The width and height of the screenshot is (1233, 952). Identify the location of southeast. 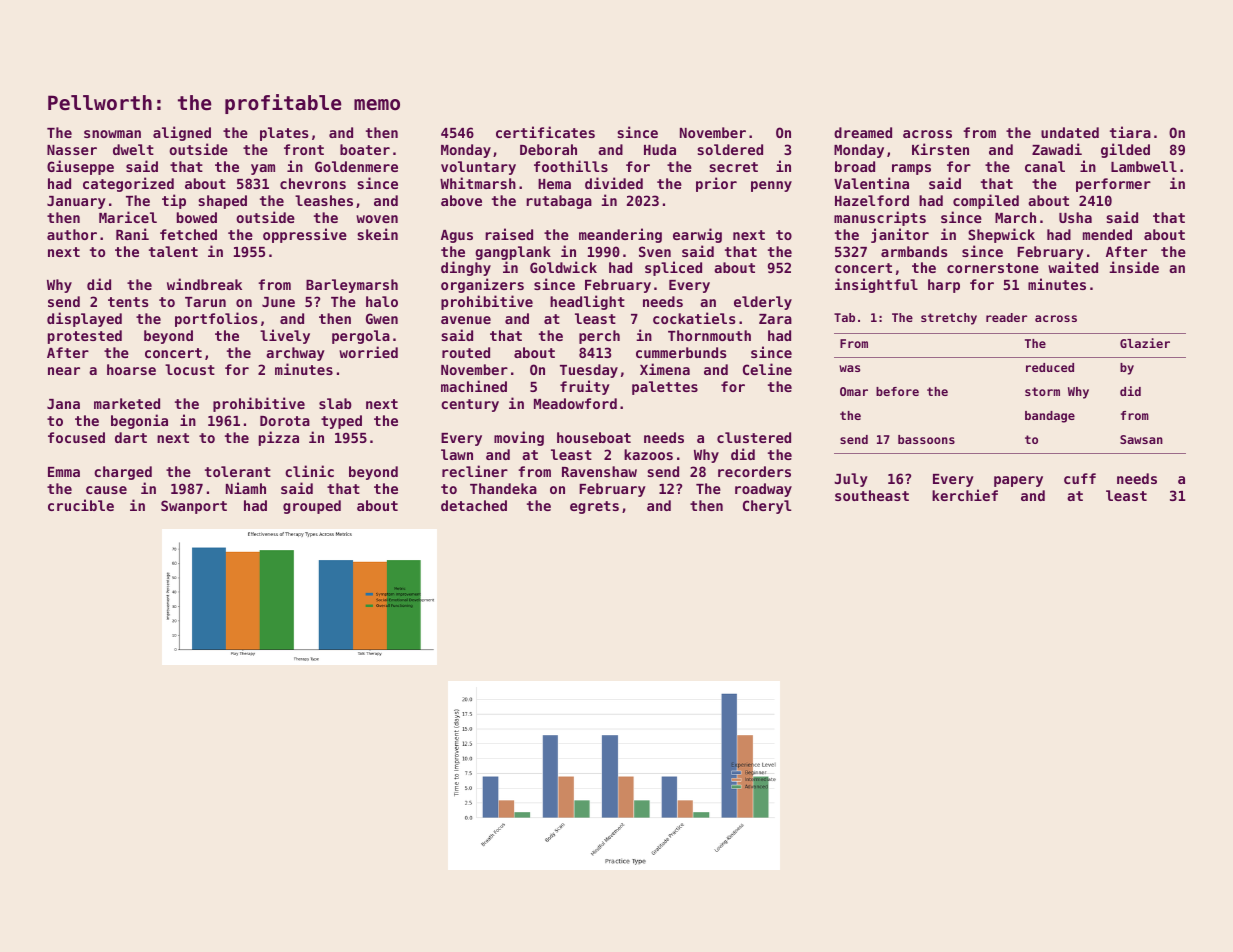
(872, 495).
